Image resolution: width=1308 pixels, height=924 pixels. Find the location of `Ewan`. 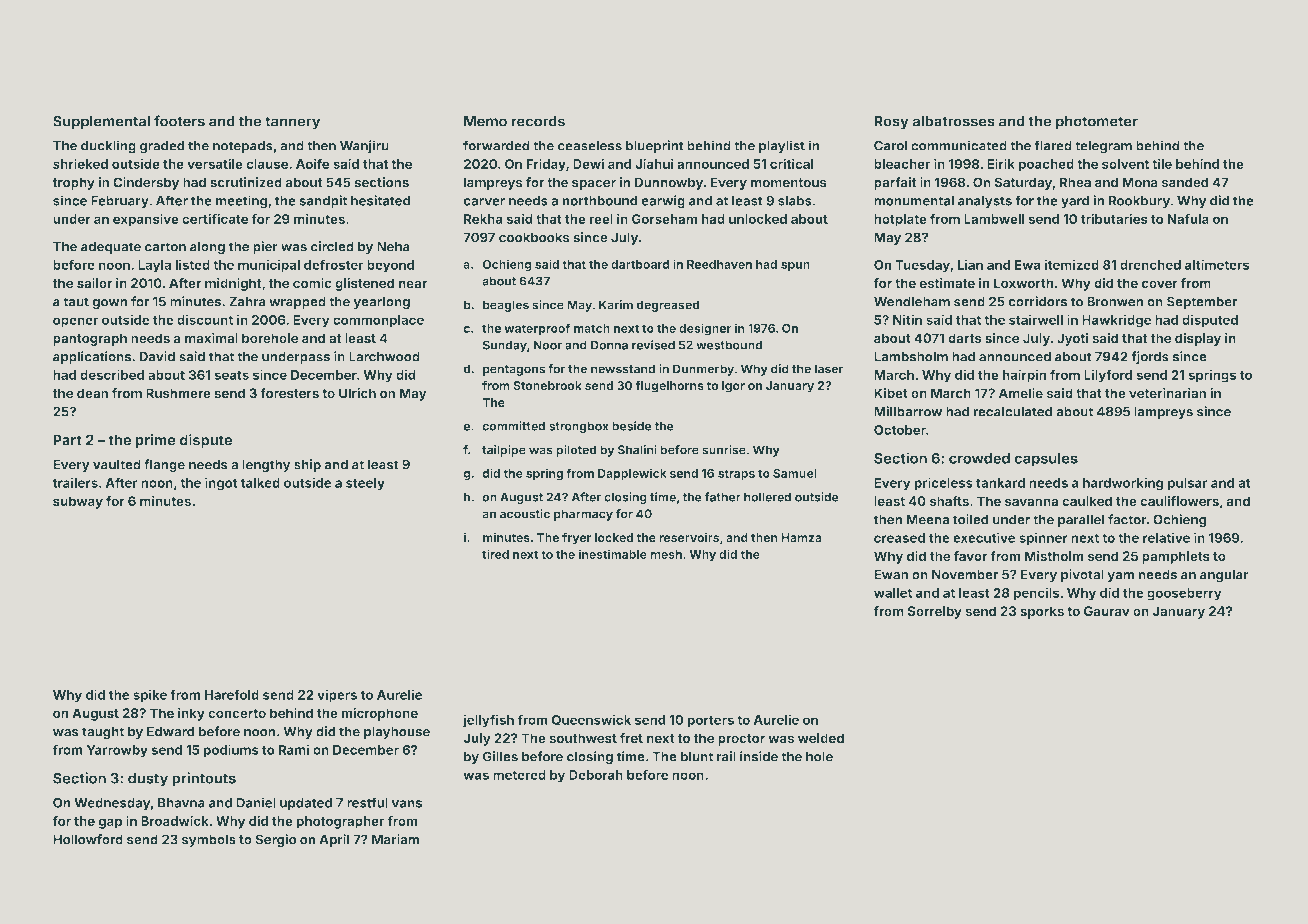

Ewan is located at coordinates (891, 574).
